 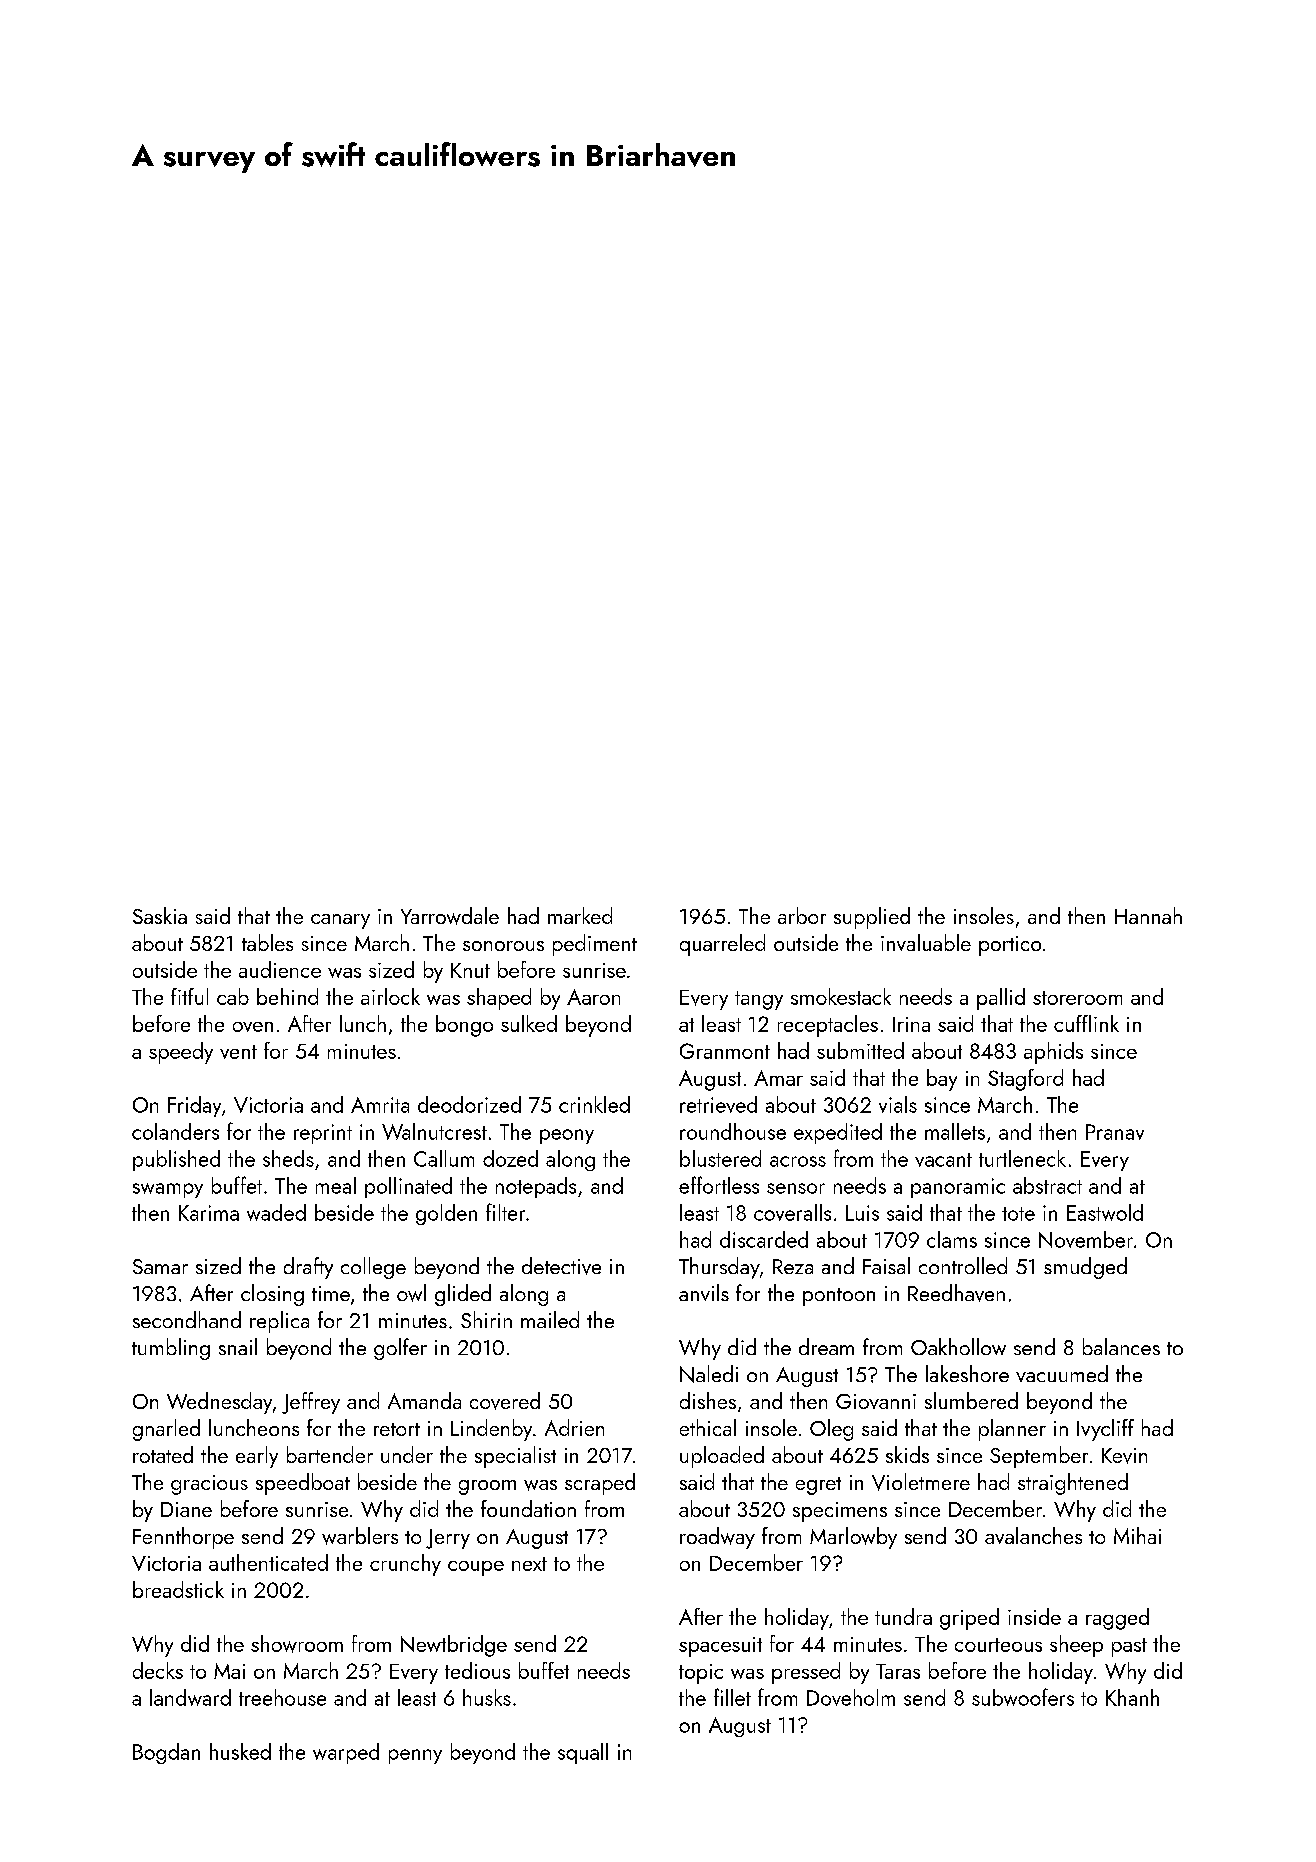 I want to click on storeroom, so click(x=1077, y=998).
